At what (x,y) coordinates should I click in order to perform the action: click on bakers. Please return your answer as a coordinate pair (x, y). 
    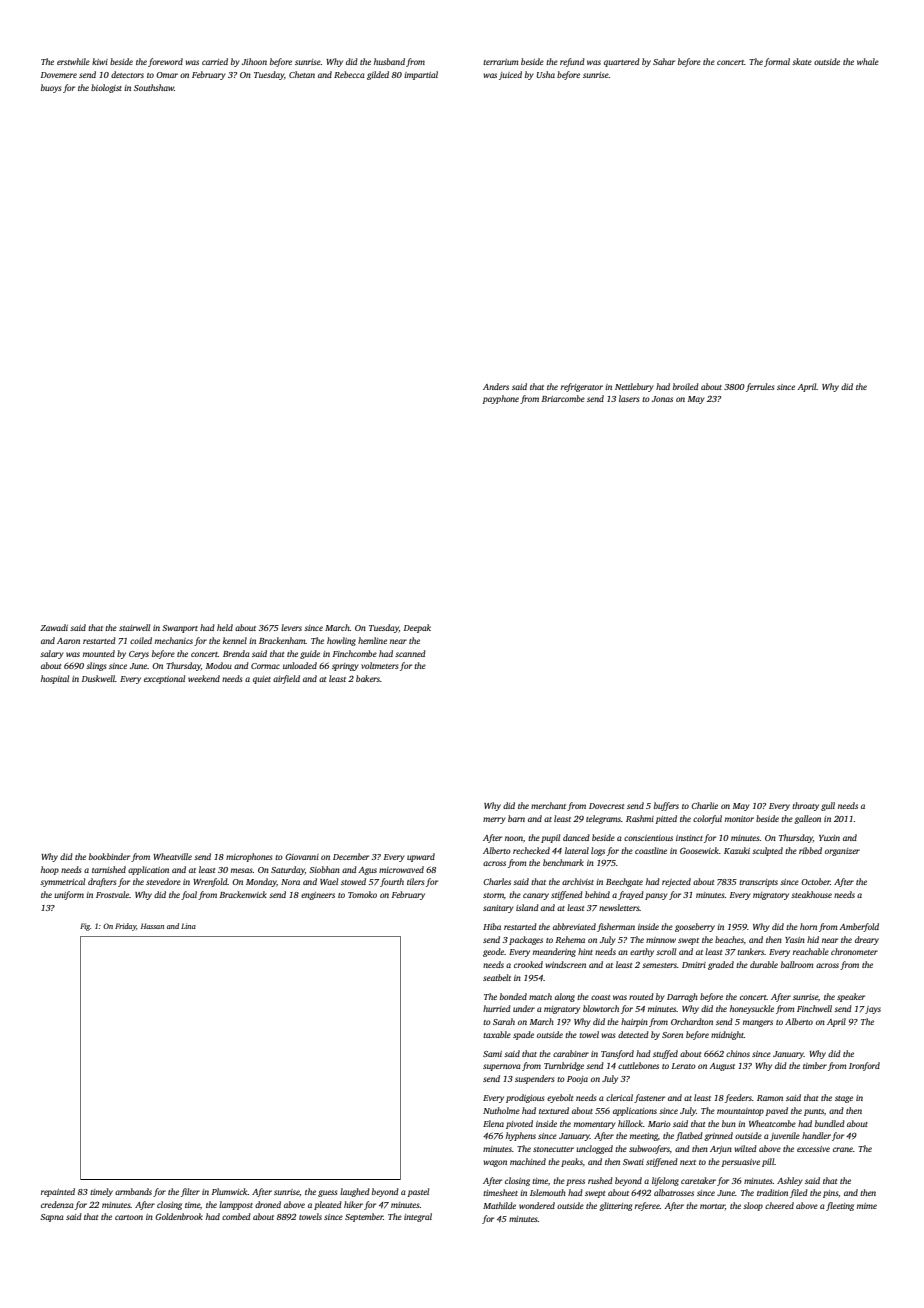
    Looking at the image, I should click on (368, 678).
